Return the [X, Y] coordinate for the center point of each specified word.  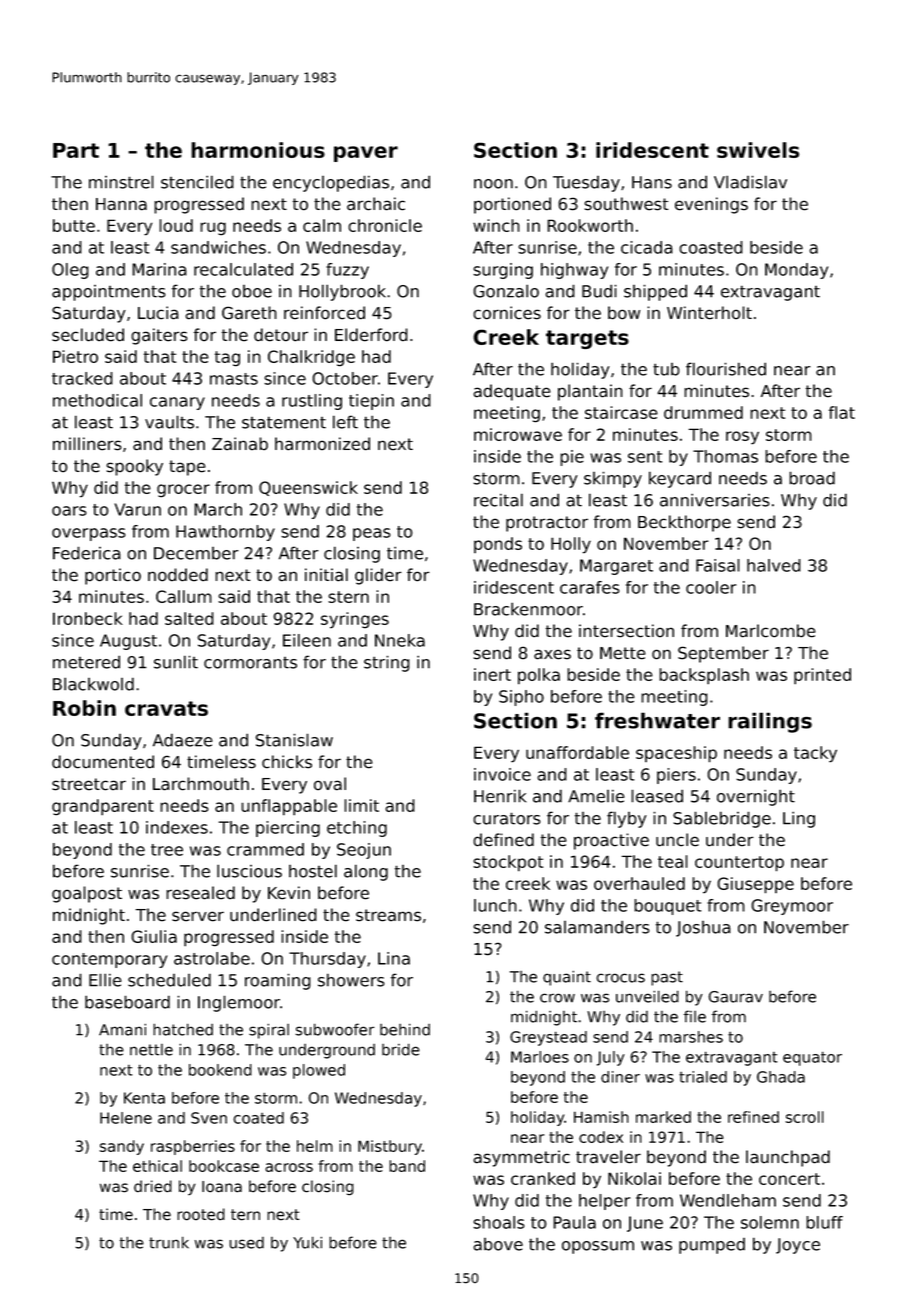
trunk [169, 1242]
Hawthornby [225, 533]
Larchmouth [201, 784]
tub [666, 369]
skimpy [613, 480]
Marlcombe [771, 631]
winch [496, 225]
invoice [502, 774]
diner [620, 1077]
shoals [498, 1222]
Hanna [121, 204]
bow [624, 313]
